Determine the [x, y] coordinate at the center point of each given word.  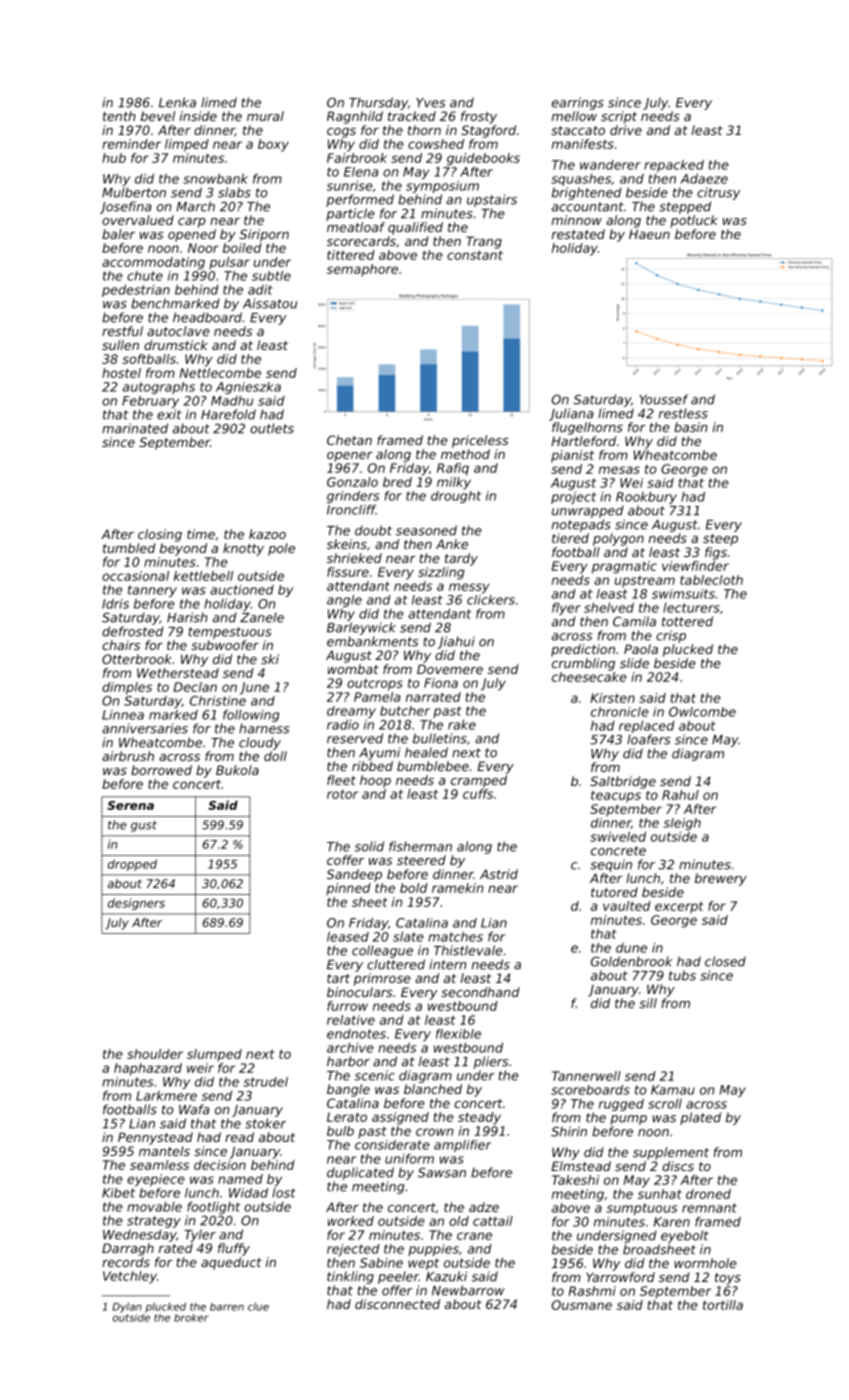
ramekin [457, 888]
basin [690, 427]
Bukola [237, 770]
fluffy [234, 1249]
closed [725, 961]
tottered [687, 621]
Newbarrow [468, 1290]
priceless [480, 441]
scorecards [361, 241]
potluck [694, 221]
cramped [479, 781]
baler [118, 234]
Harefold [228, 414]
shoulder [155, 1054]
